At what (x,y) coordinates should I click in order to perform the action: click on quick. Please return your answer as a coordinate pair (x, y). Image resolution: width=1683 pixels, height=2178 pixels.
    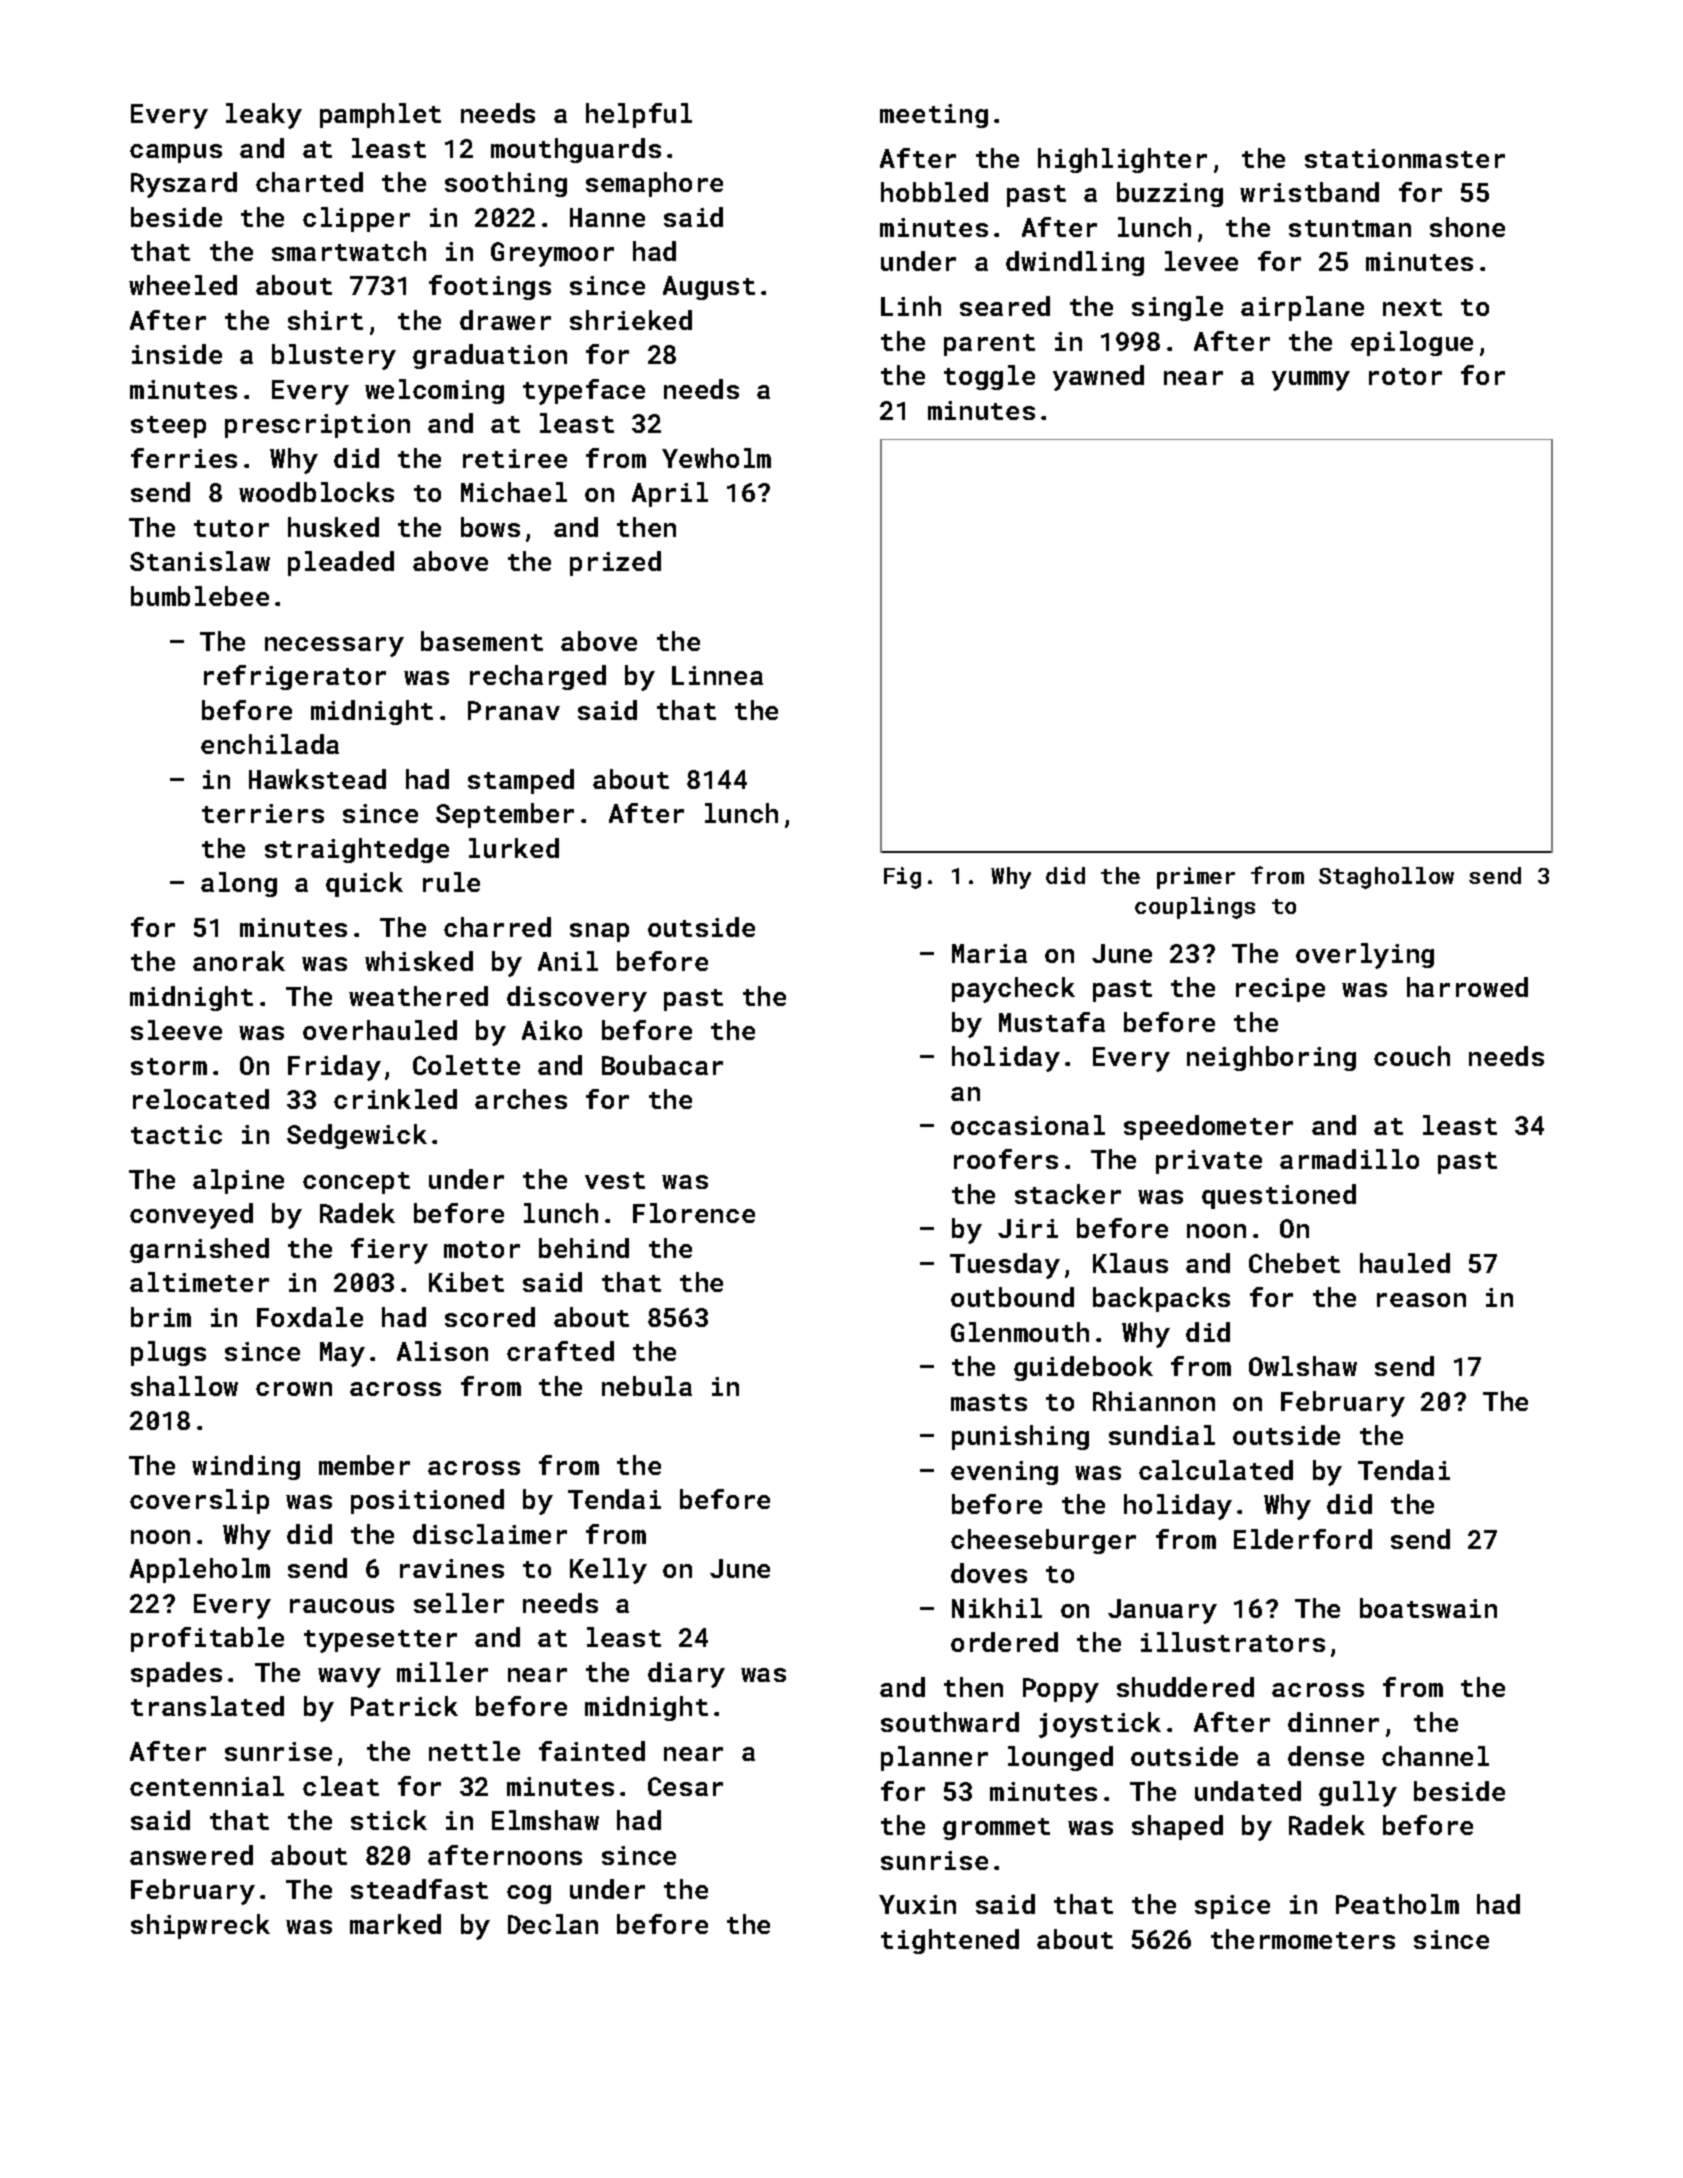
    Looking at the image, I should click on (364, 884).
